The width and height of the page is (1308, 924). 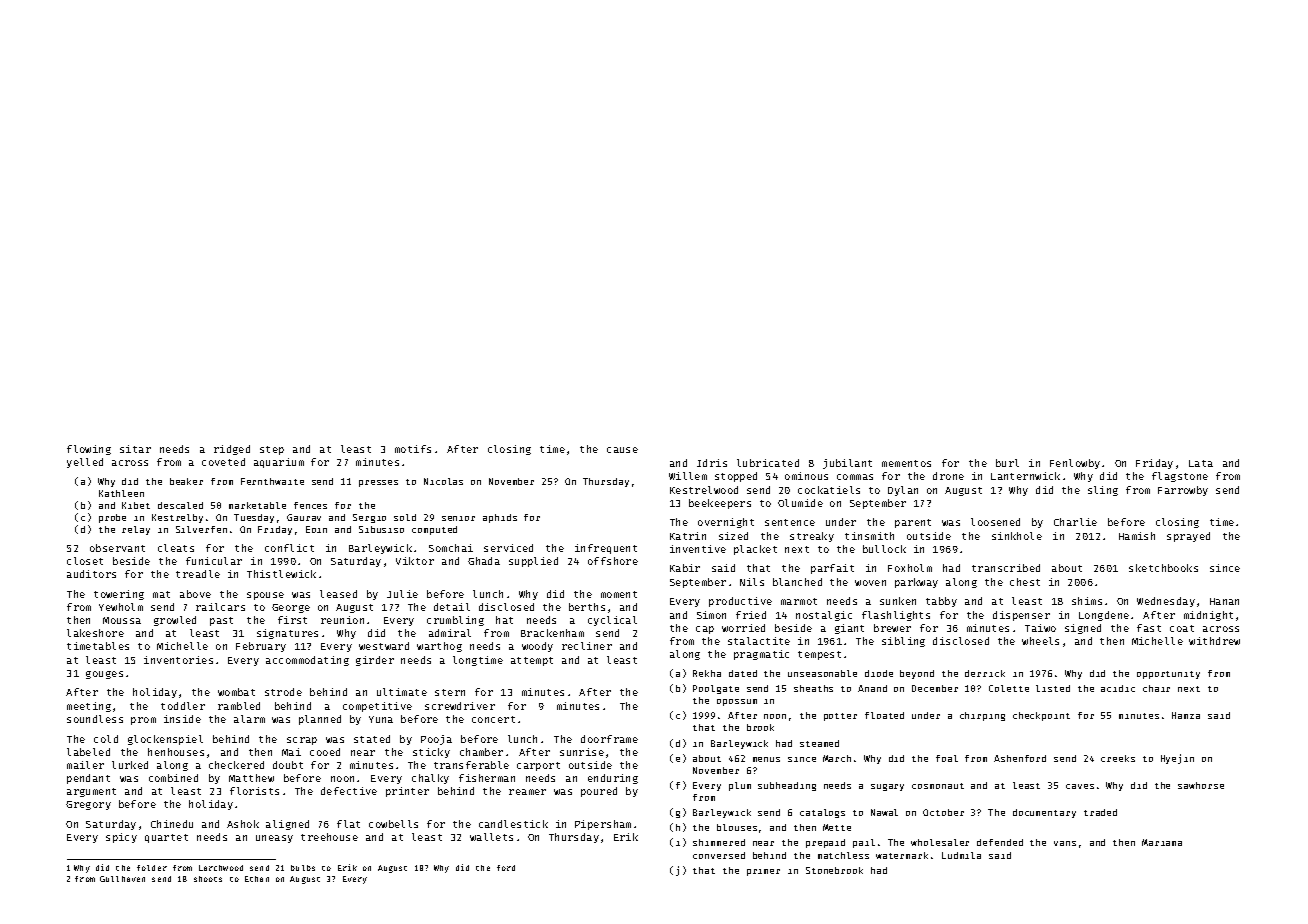 What do you see at coordinates (1041, 716) in the page?
I see `checkpoint` at bounding box center [1041, 716].
